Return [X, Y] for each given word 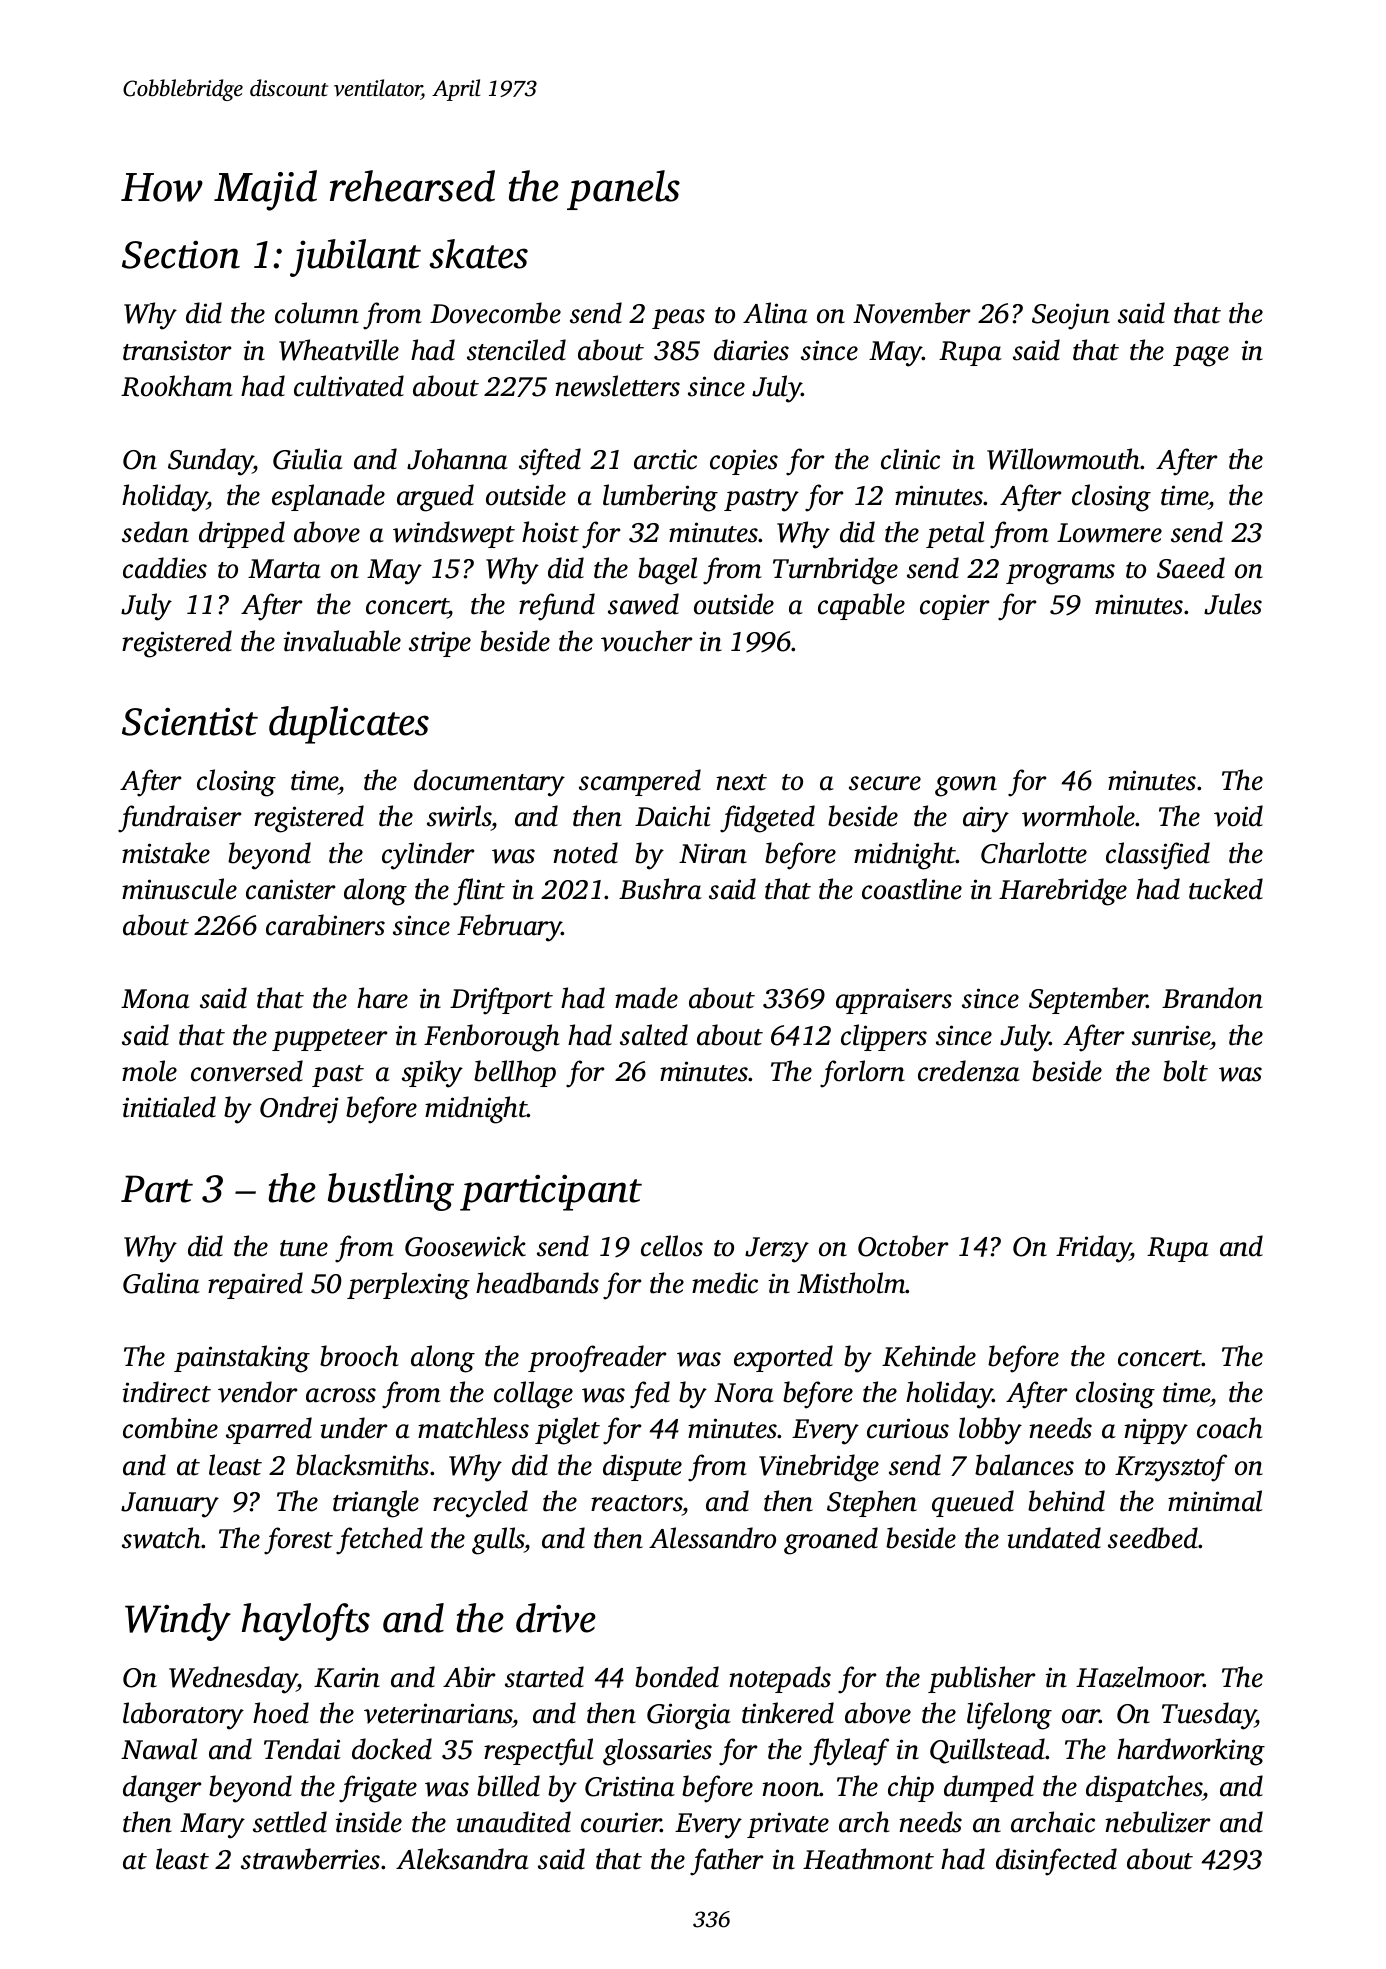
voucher [646, 641]
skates [479, 254]
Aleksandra [462, 1859]
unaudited [514, 1822]
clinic [910, 459]
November [911, 313]
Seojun [1071, 316]
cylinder [428, 856]
